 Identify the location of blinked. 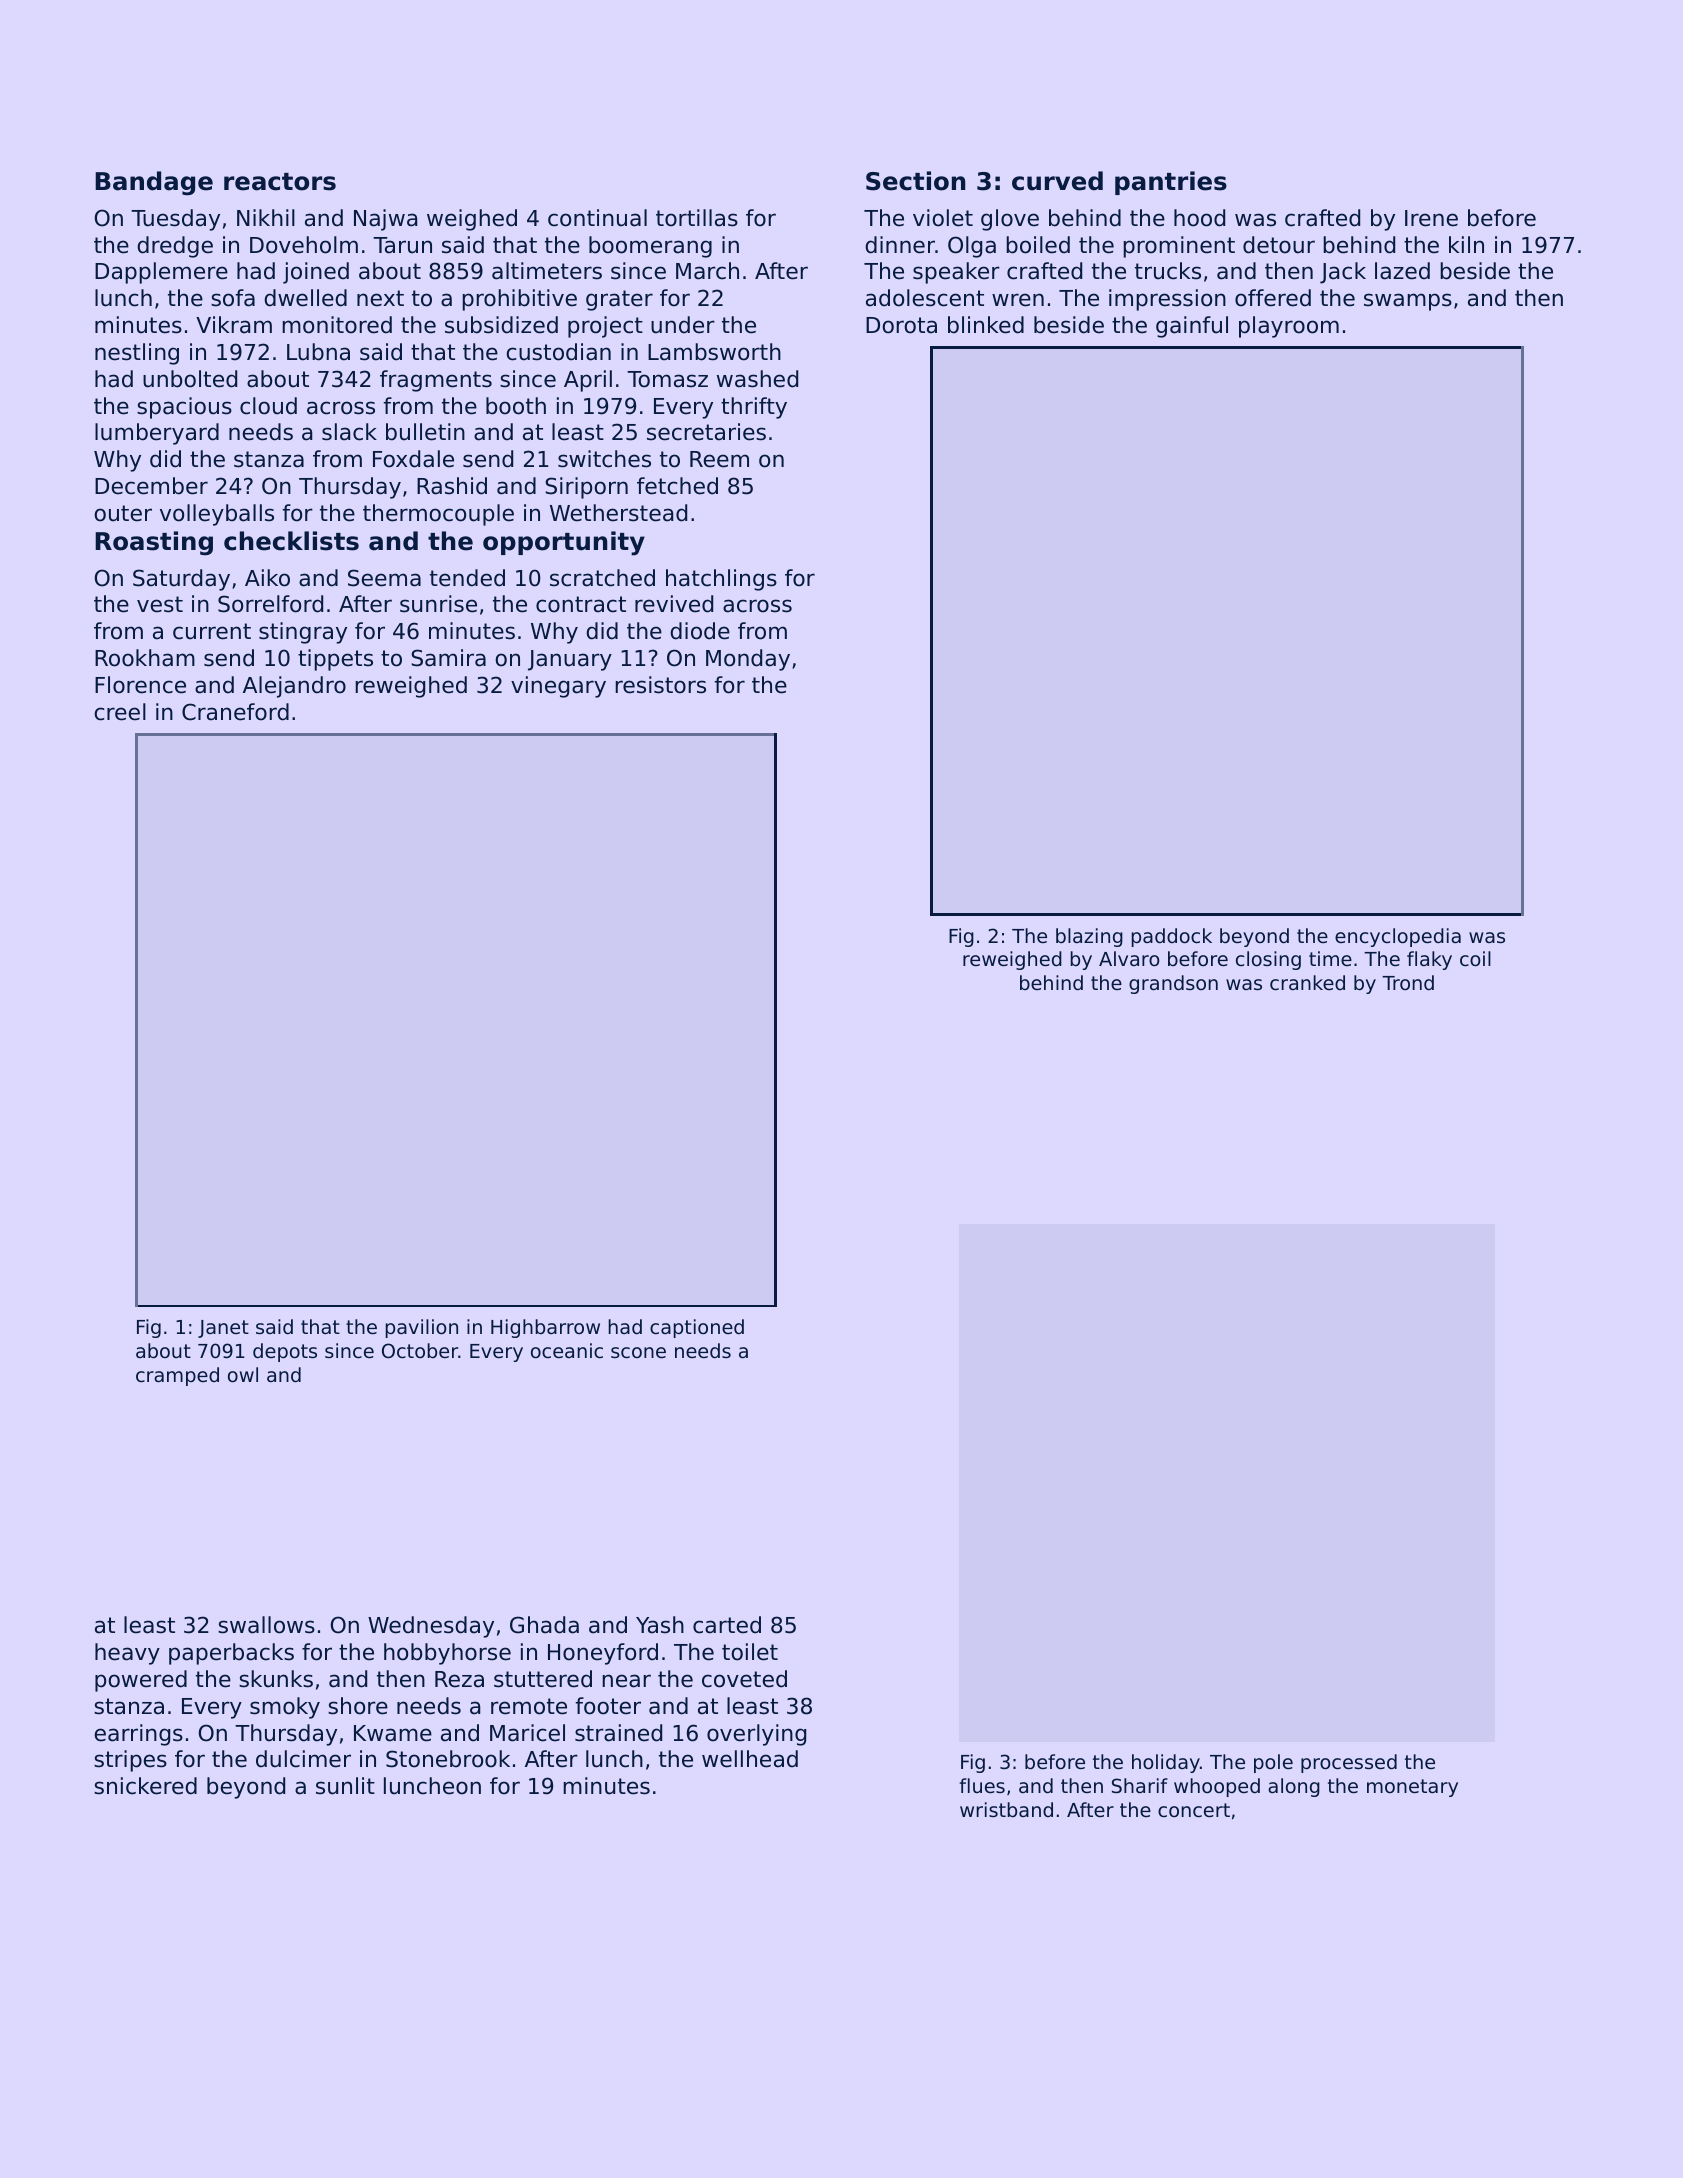
(986, 325).
